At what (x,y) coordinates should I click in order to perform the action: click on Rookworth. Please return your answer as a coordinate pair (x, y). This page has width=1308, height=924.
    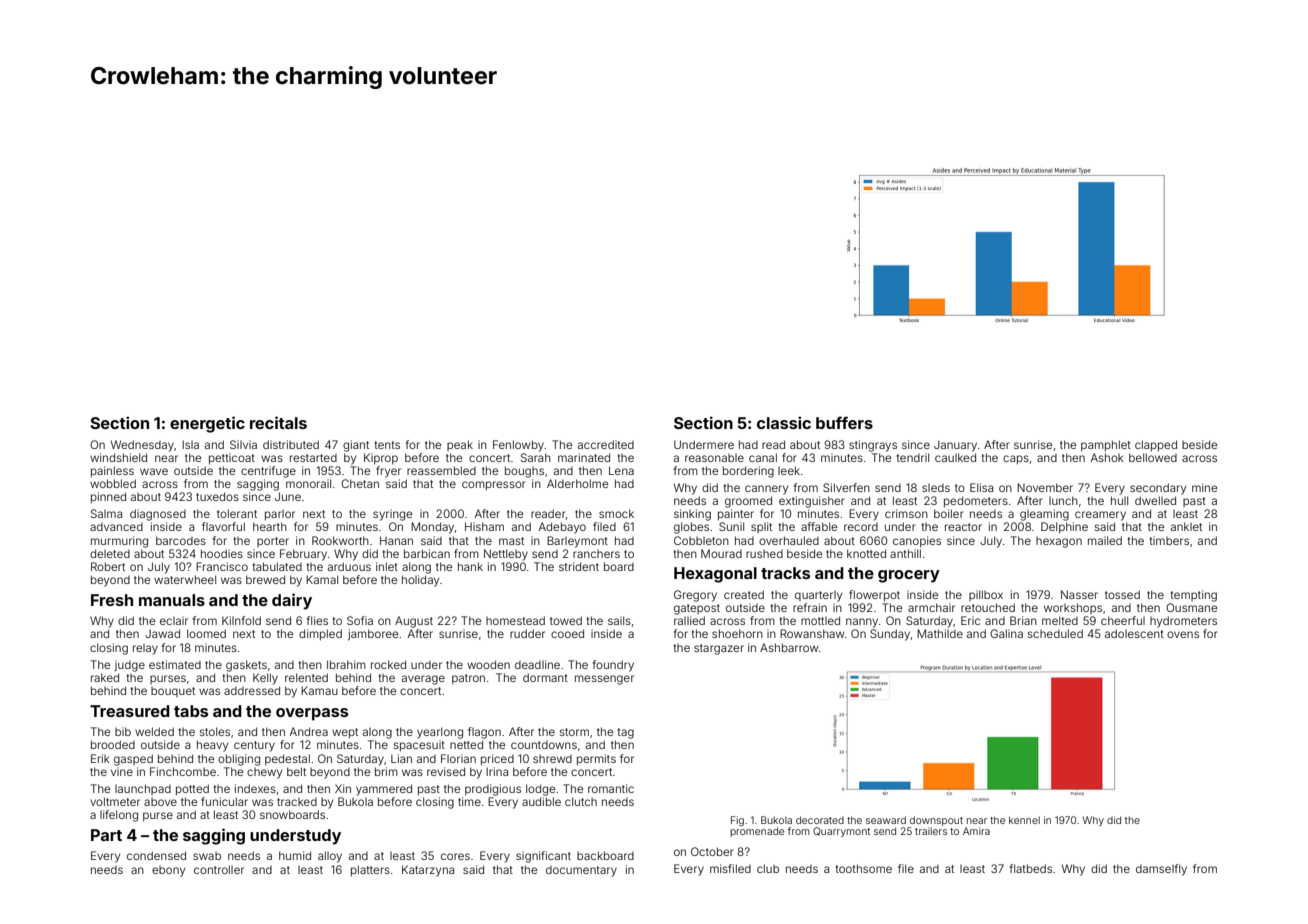
    Looking at the image, I should click on (340, 540).
